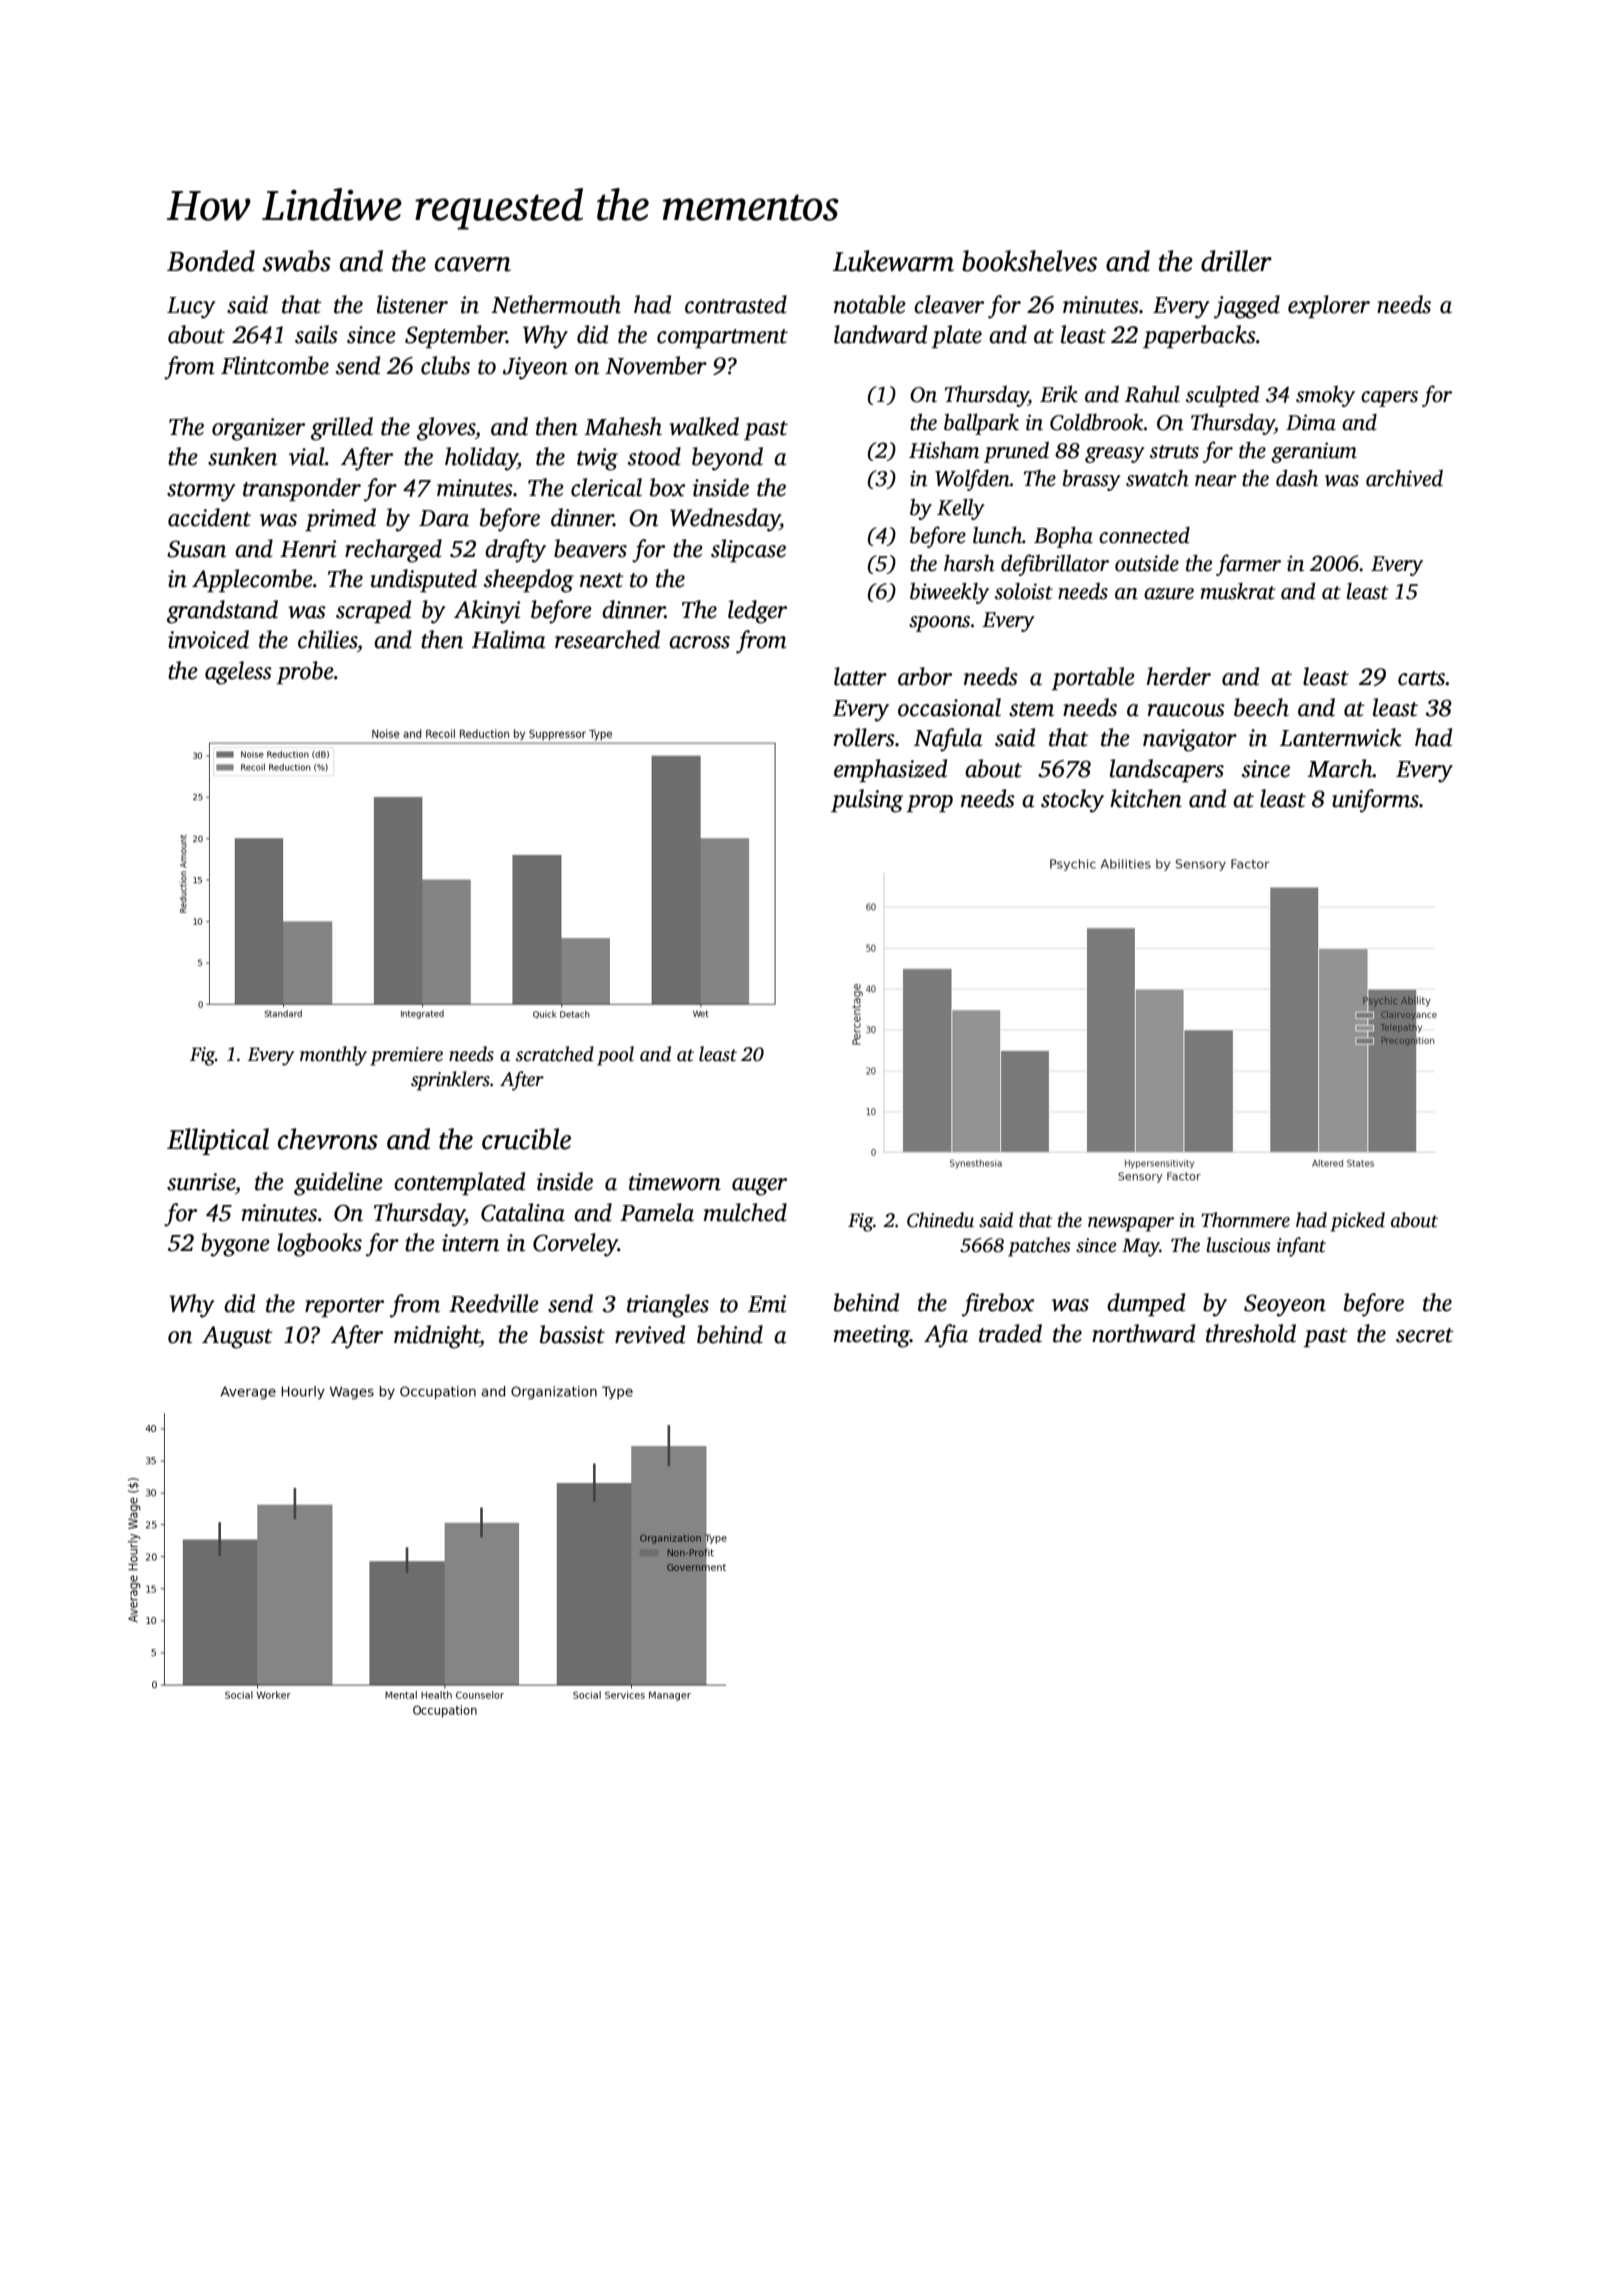 The image size is (1620, 2292). What do you see at coordinates (275, 365) in the screenshot?
I see `Flintcombe` at bounding box center [275, 365].
